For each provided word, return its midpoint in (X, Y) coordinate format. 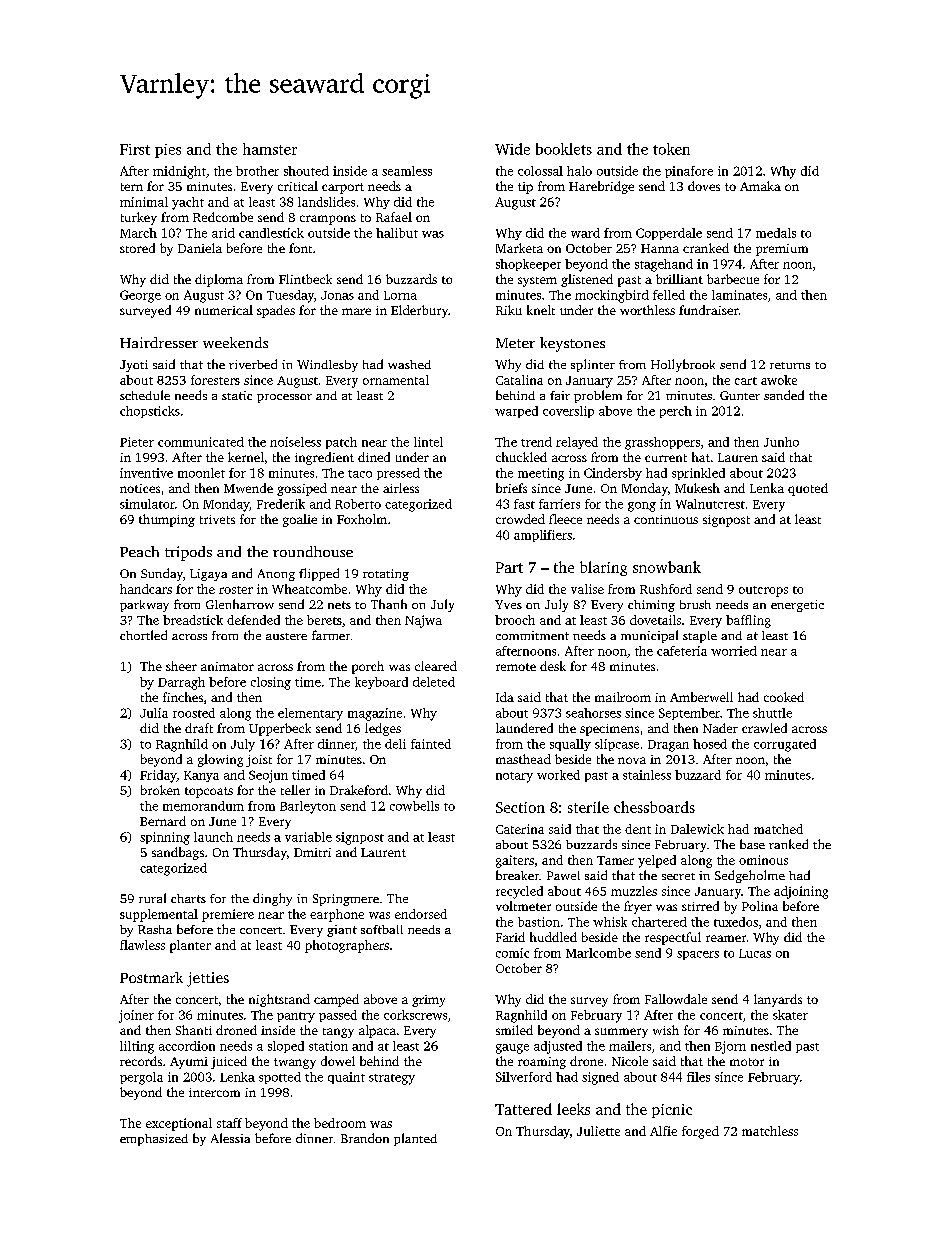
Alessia (230, 1138)
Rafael (394, 217)
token (671, 149)
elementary (310, 714)
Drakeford (359, 790)
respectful (673, 938)
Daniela (200, 248)
